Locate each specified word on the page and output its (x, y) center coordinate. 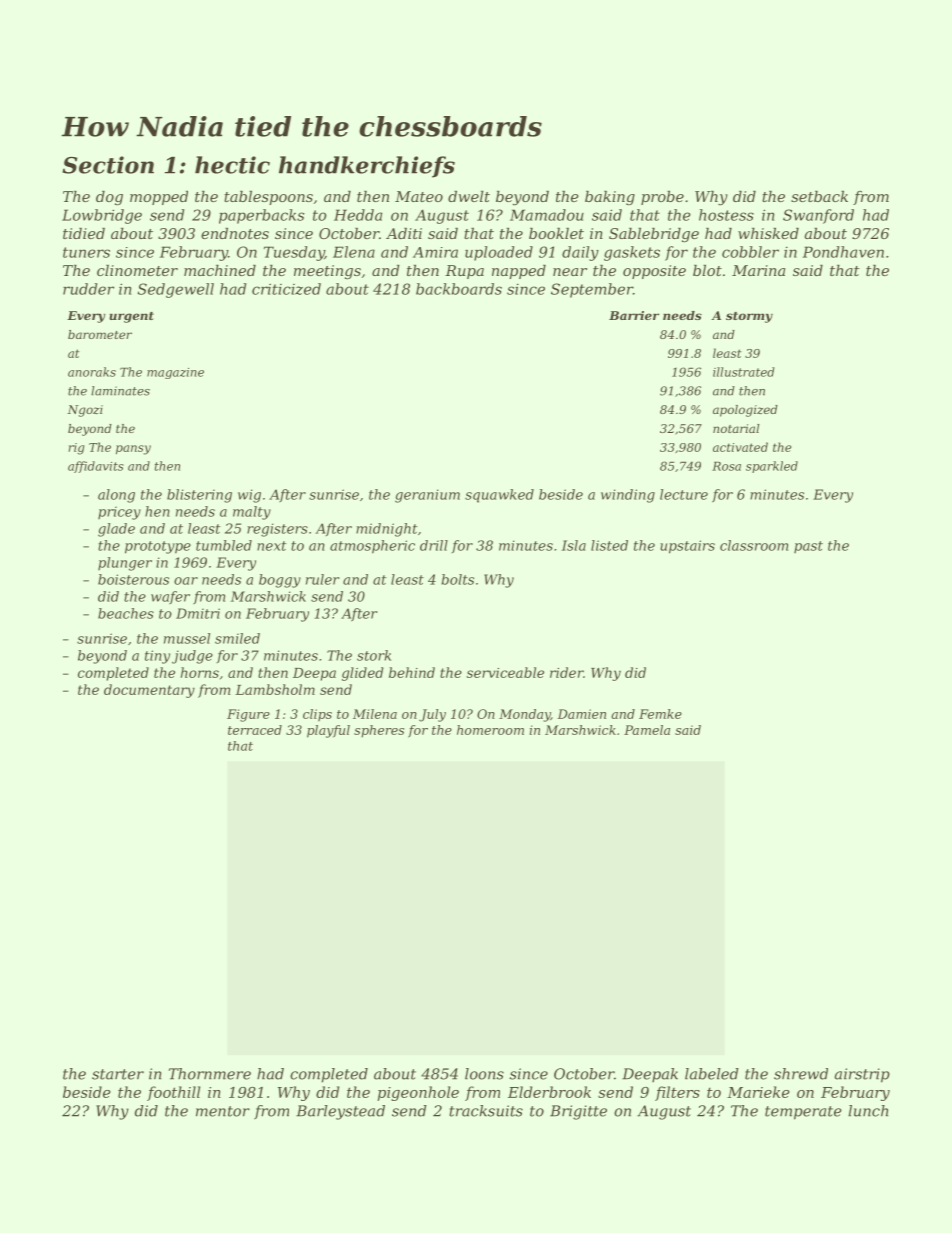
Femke (660, 714)
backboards (459, 289)
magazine (175, 373)
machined (220, 270)
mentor (223, 1111)
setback (819, 196)
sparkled (772, 467)
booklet (556, 233)
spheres (379, 731)
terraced (255, 730)
